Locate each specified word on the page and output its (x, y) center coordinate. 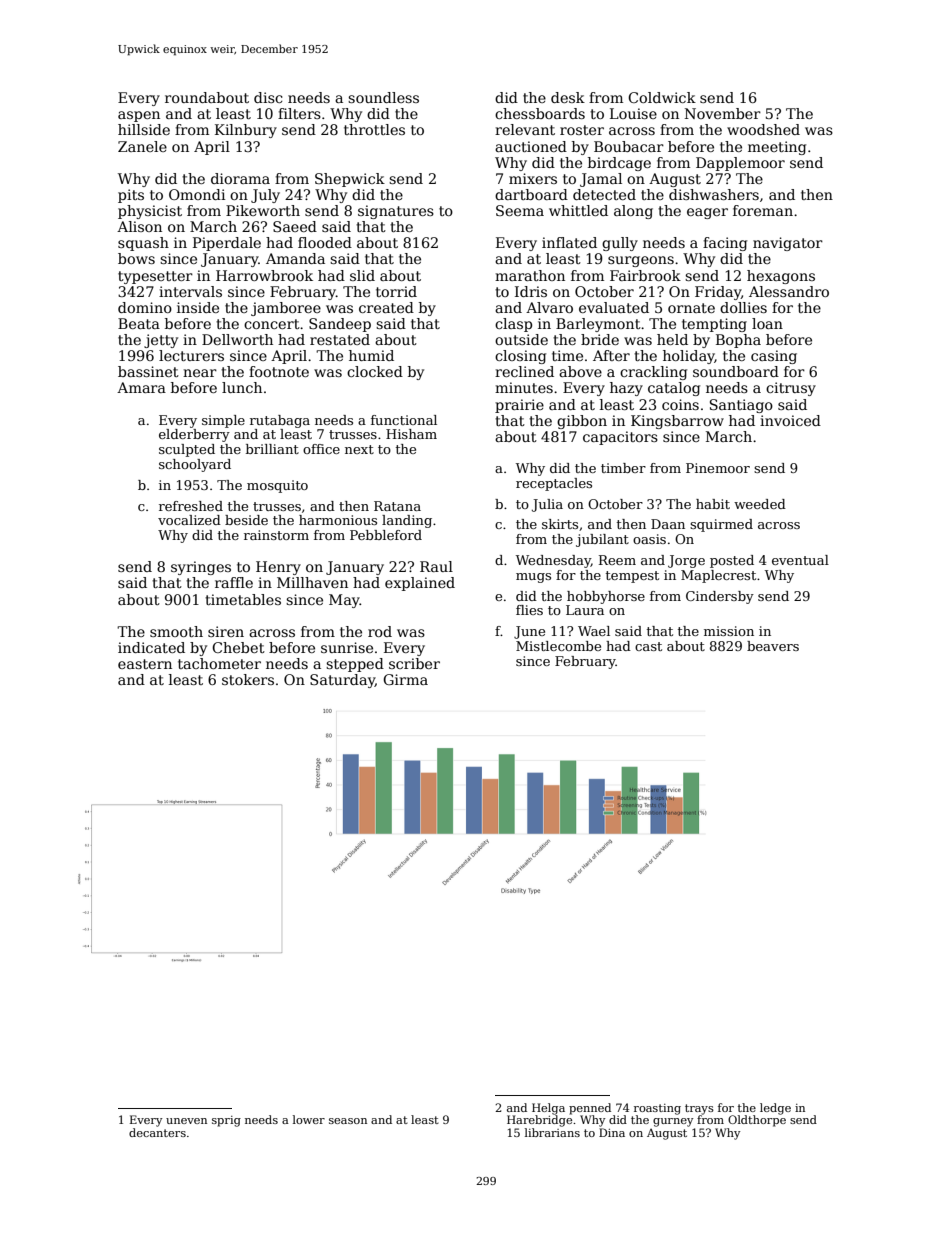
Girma (405, 679)
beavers (773, 646)
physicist (150, 212)
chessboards (540, 113)
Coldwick (662, 97)
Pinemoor (718, 468)
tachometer (219, 663)
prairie (519, 406)
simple (223, 421)
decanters (157, 1132)
